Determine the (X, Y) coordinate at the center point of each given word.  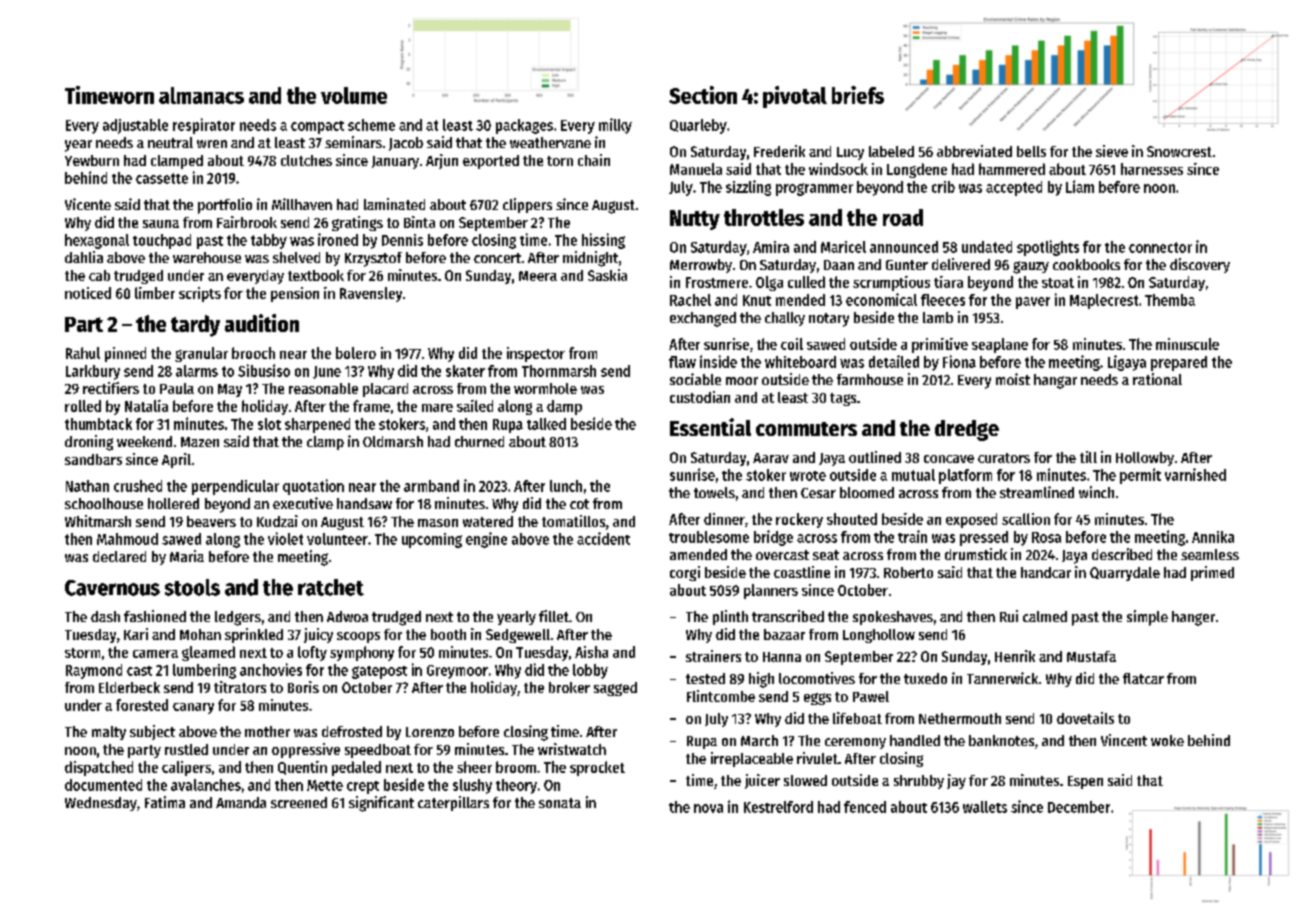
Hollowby (1145, 459)
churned (479, 441)
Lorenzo (430, 732)
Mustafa (1091, 656)
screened (299, 802)
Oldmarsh (393, 441)
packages (524, 126)
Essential (710, 427)
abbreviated (974, 151)
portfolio (225, 206)
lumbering (204, 671)
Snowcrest (1179, 151)
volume (354, 95)
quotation (313, 487)
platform (965, 476)
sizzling (748, 188)
